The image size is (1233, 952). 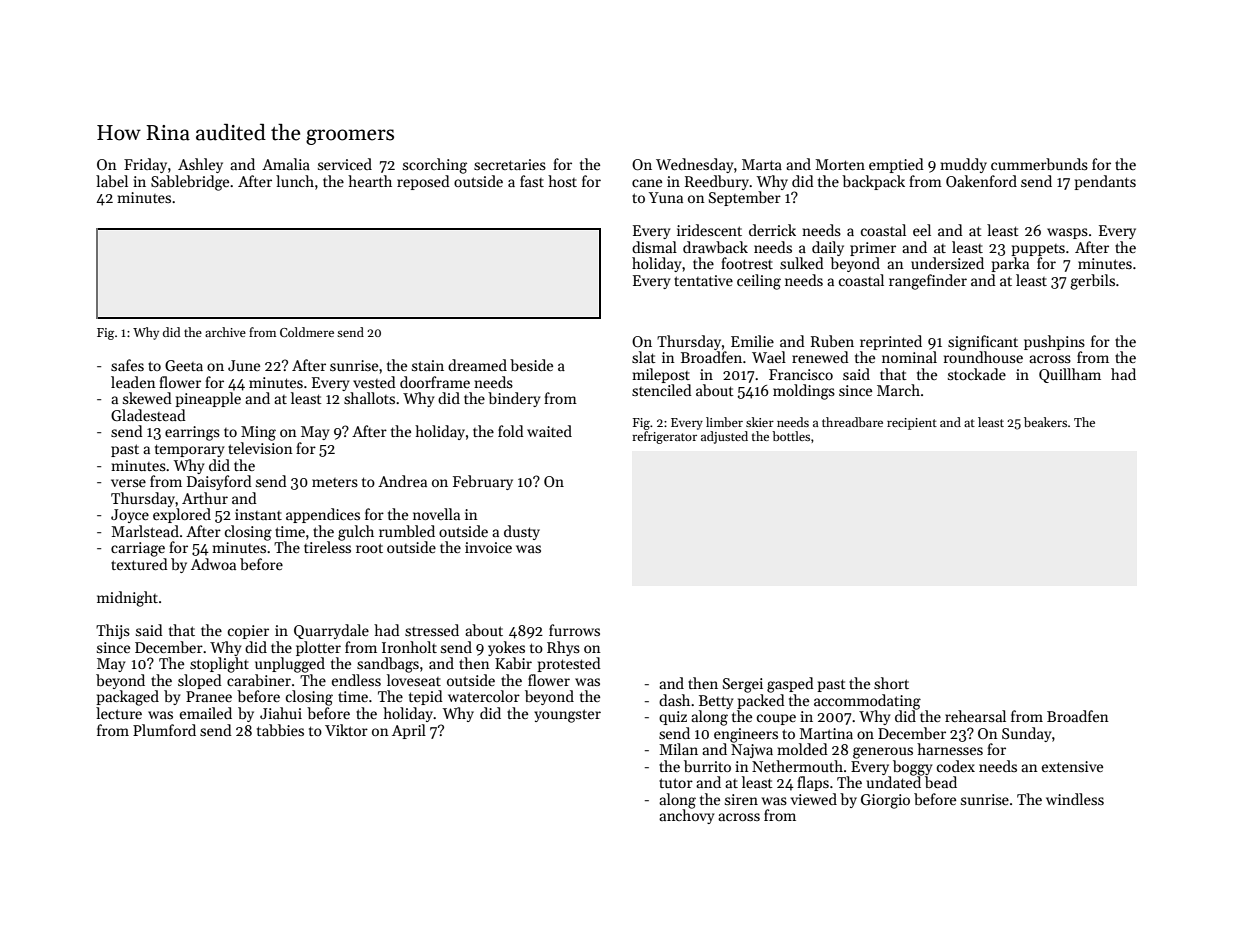 I want to click on Jiahui, so click(x=281, y=713).
